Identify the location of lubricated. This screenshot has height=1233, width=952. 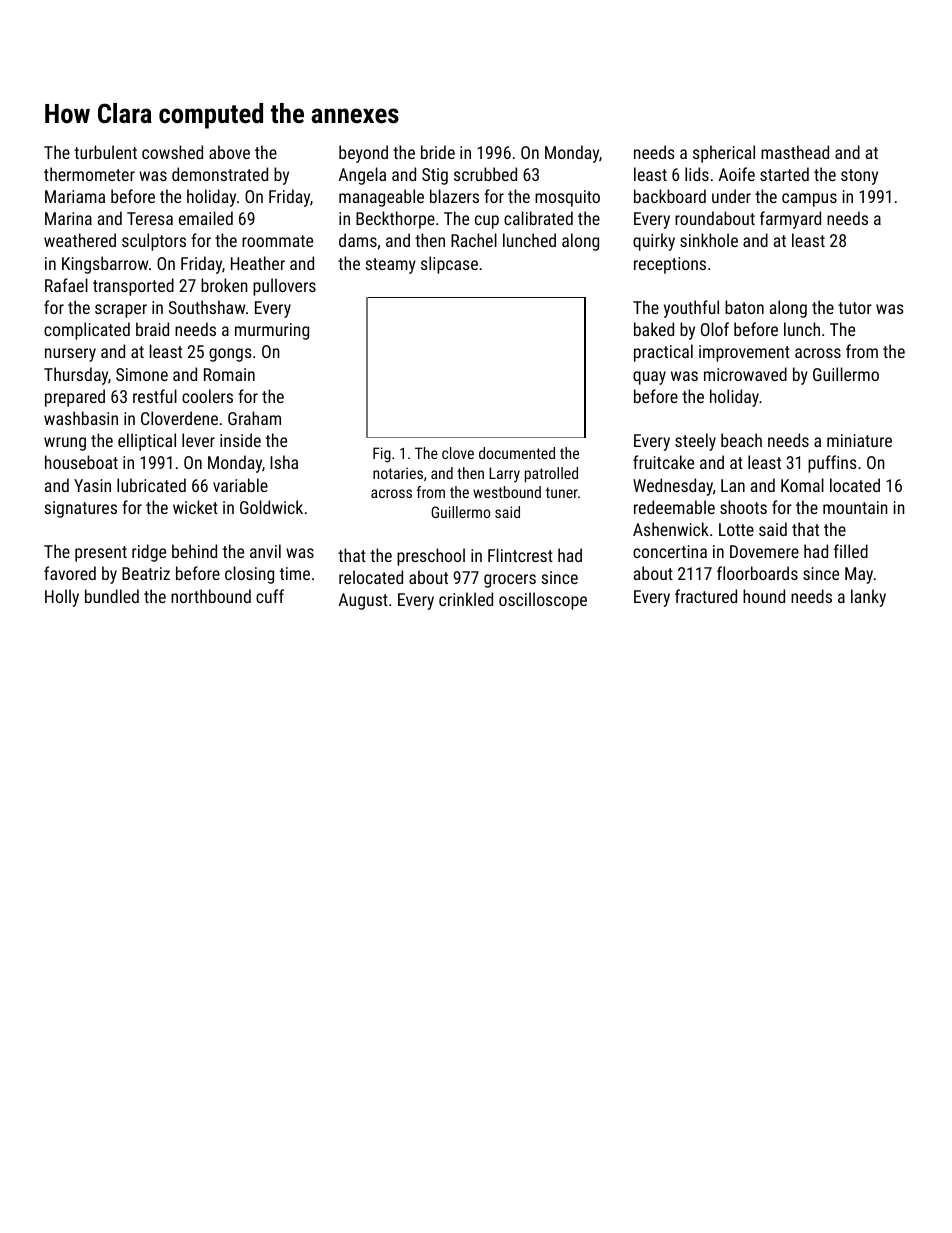
(151, 485).
